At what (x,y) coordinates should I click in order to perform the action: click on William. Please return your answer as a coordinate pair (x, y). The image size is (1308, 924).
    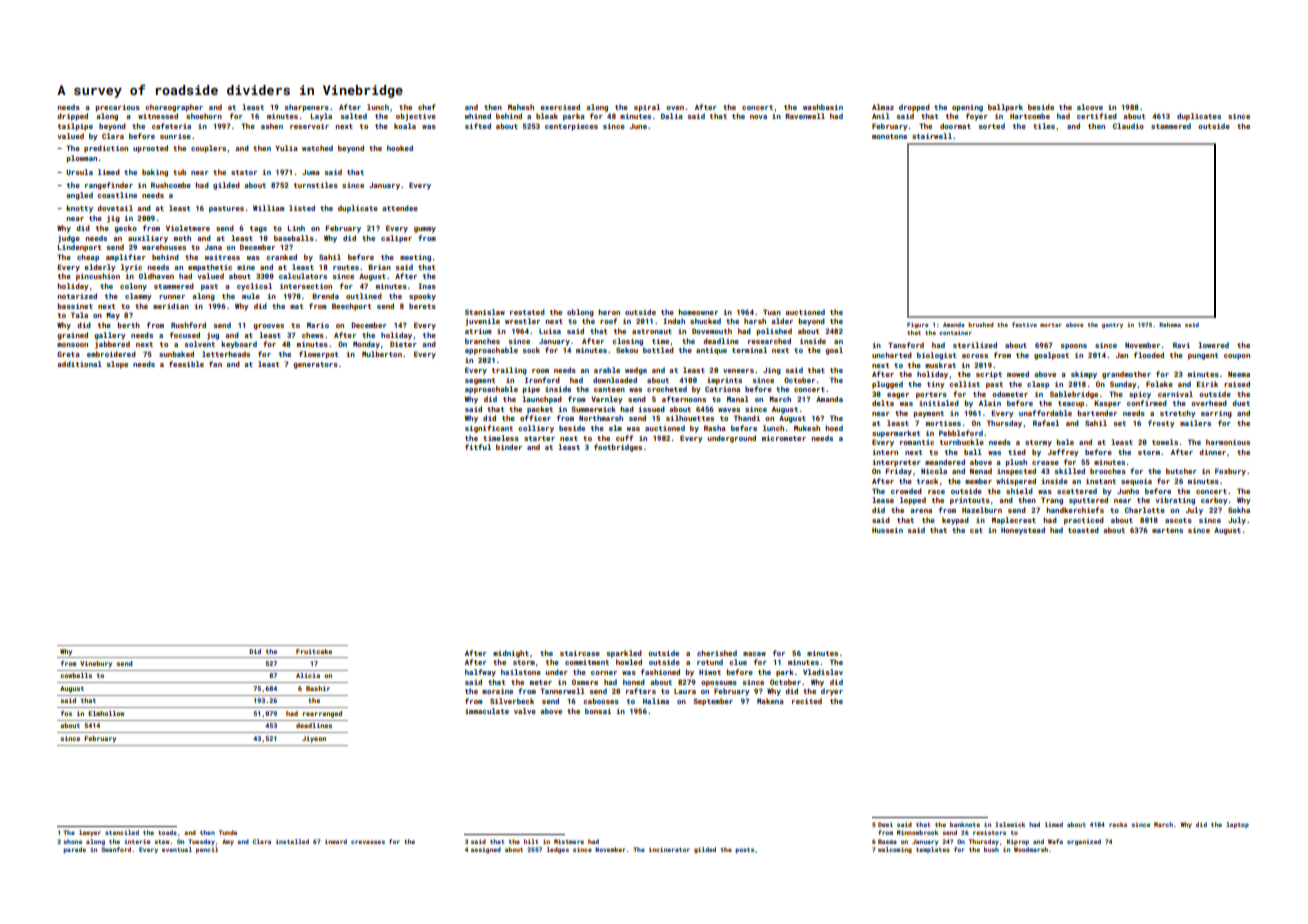
    Looking at the image, I should click on (268, 208).
